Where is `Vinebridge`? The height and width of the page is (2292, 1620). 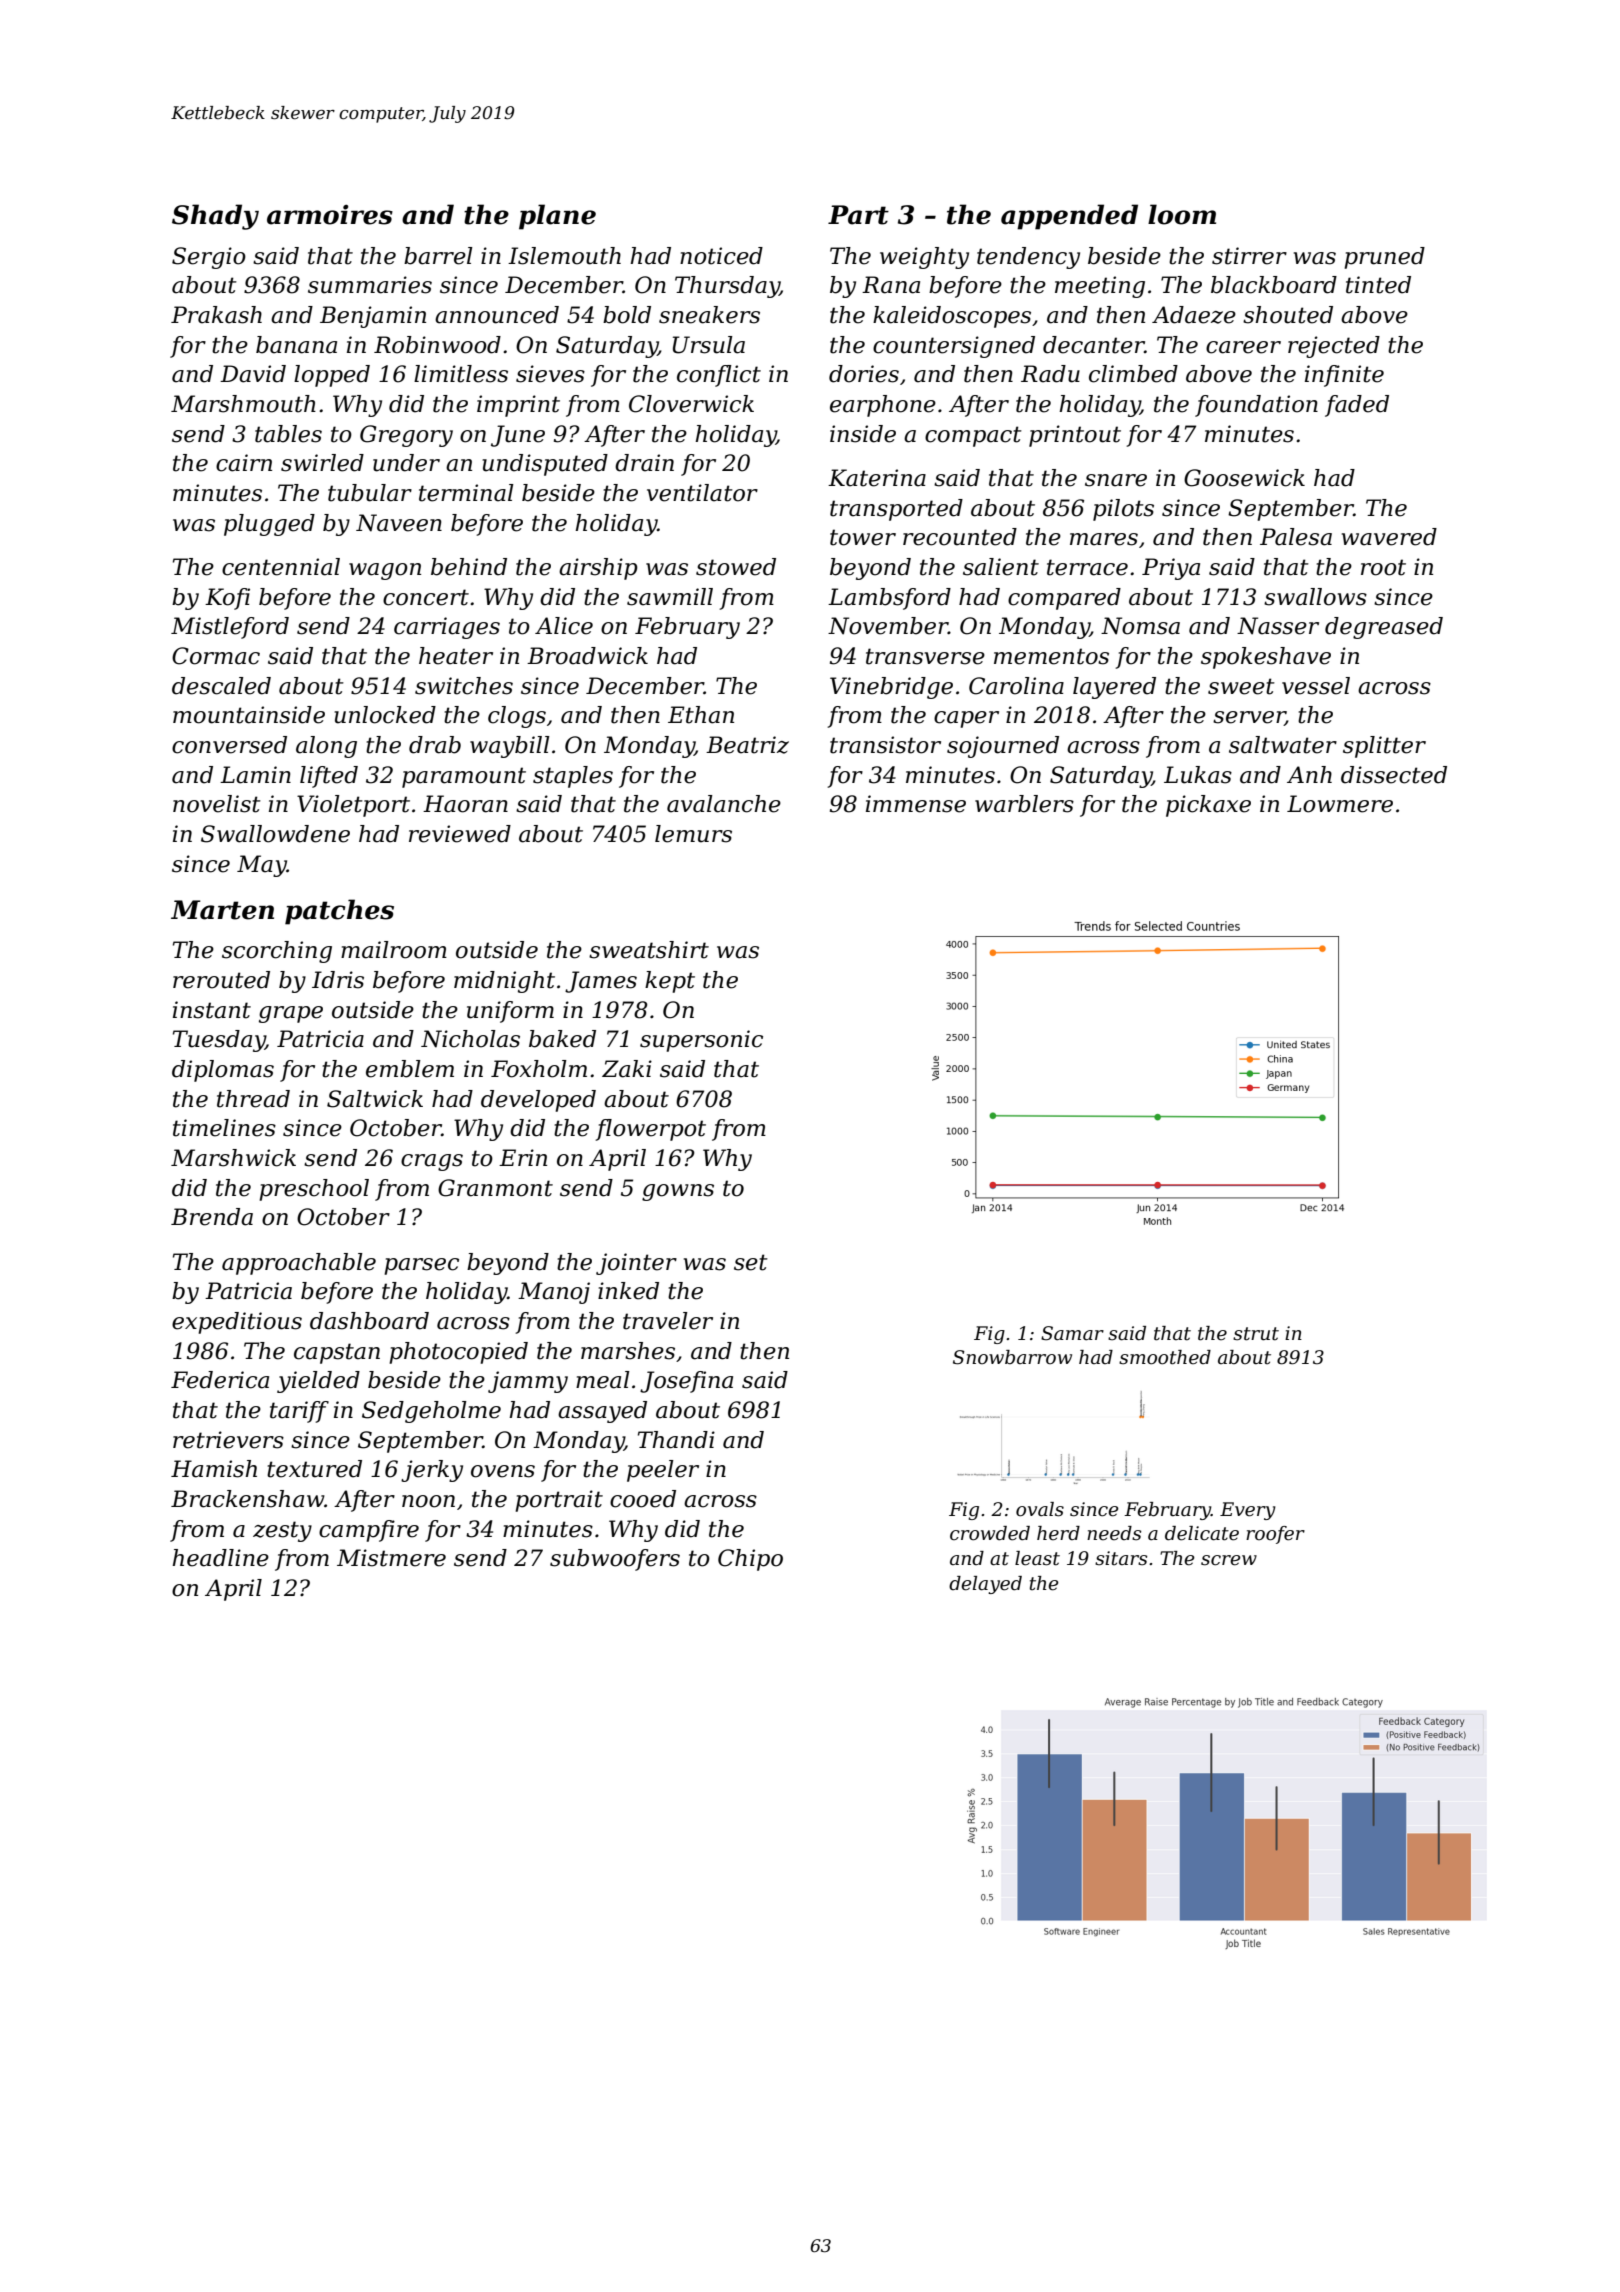 Vinebridge is located at coordinates (891, 688).
